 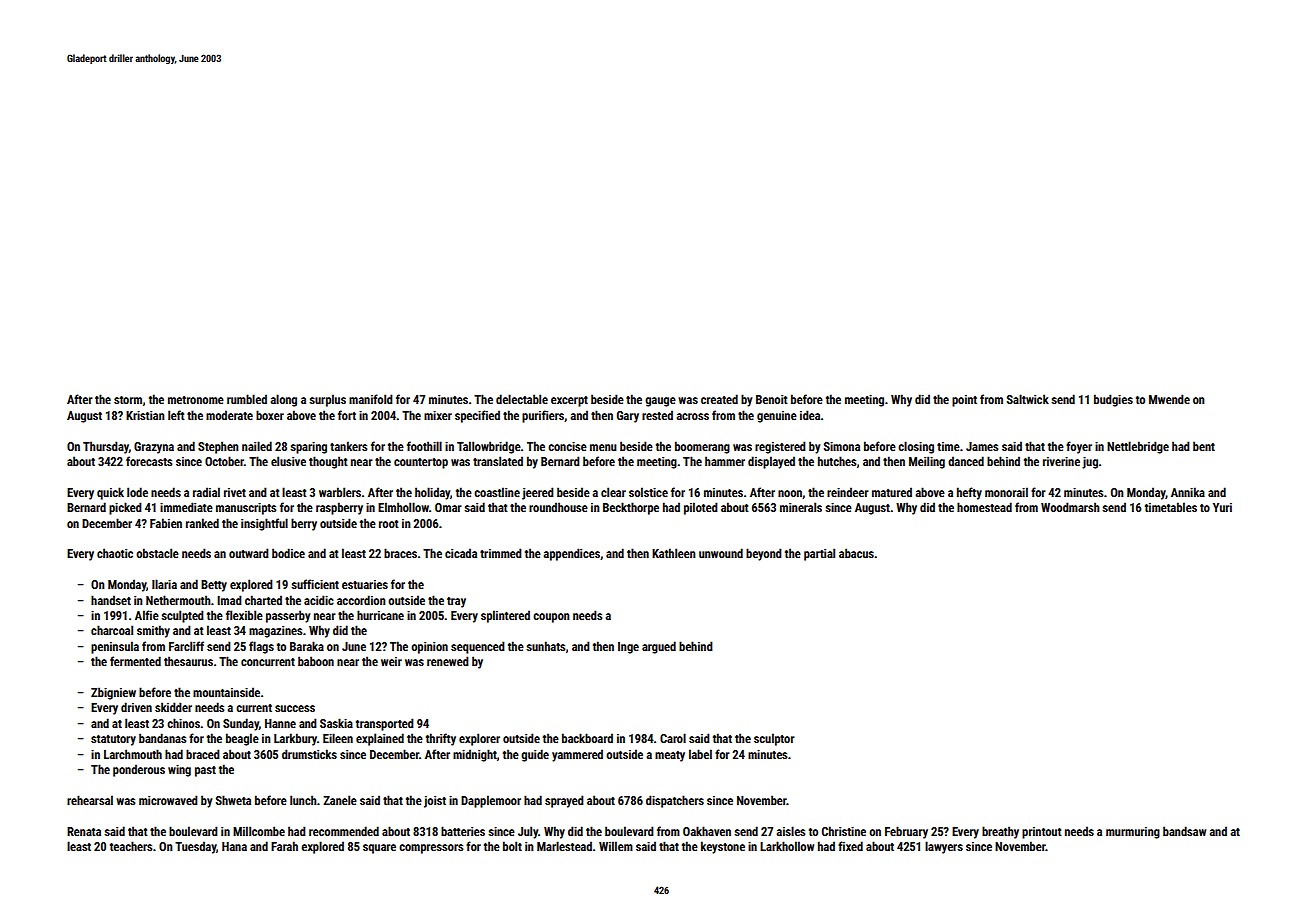 I want to click on fort, so click(x=347, y=415).
